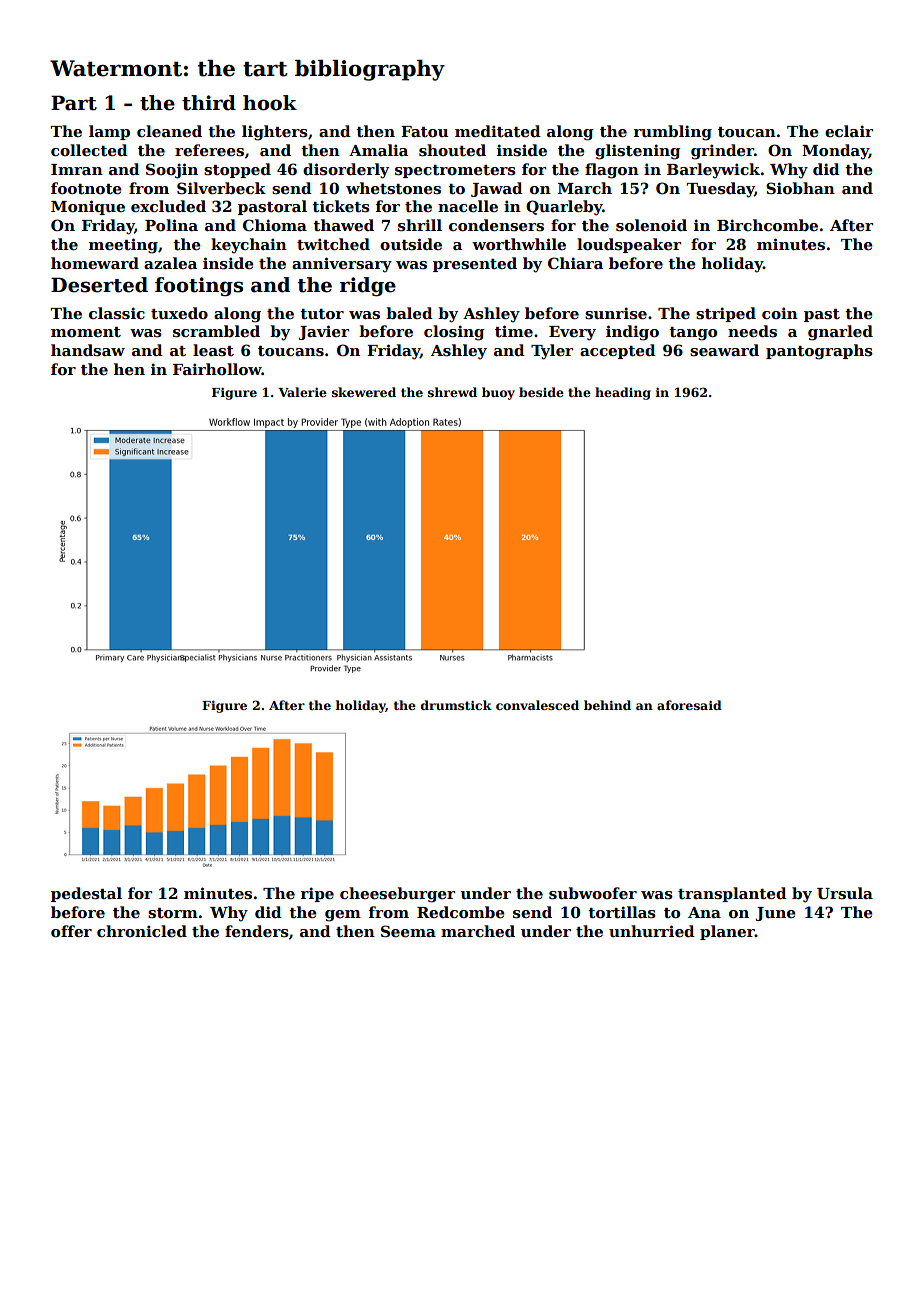 The height and width of the screenshot is (1308, 924). What do you see at coordinates (732, 894) in the screenshot?
I see `transplanted` at bounding box center [732, 894].
